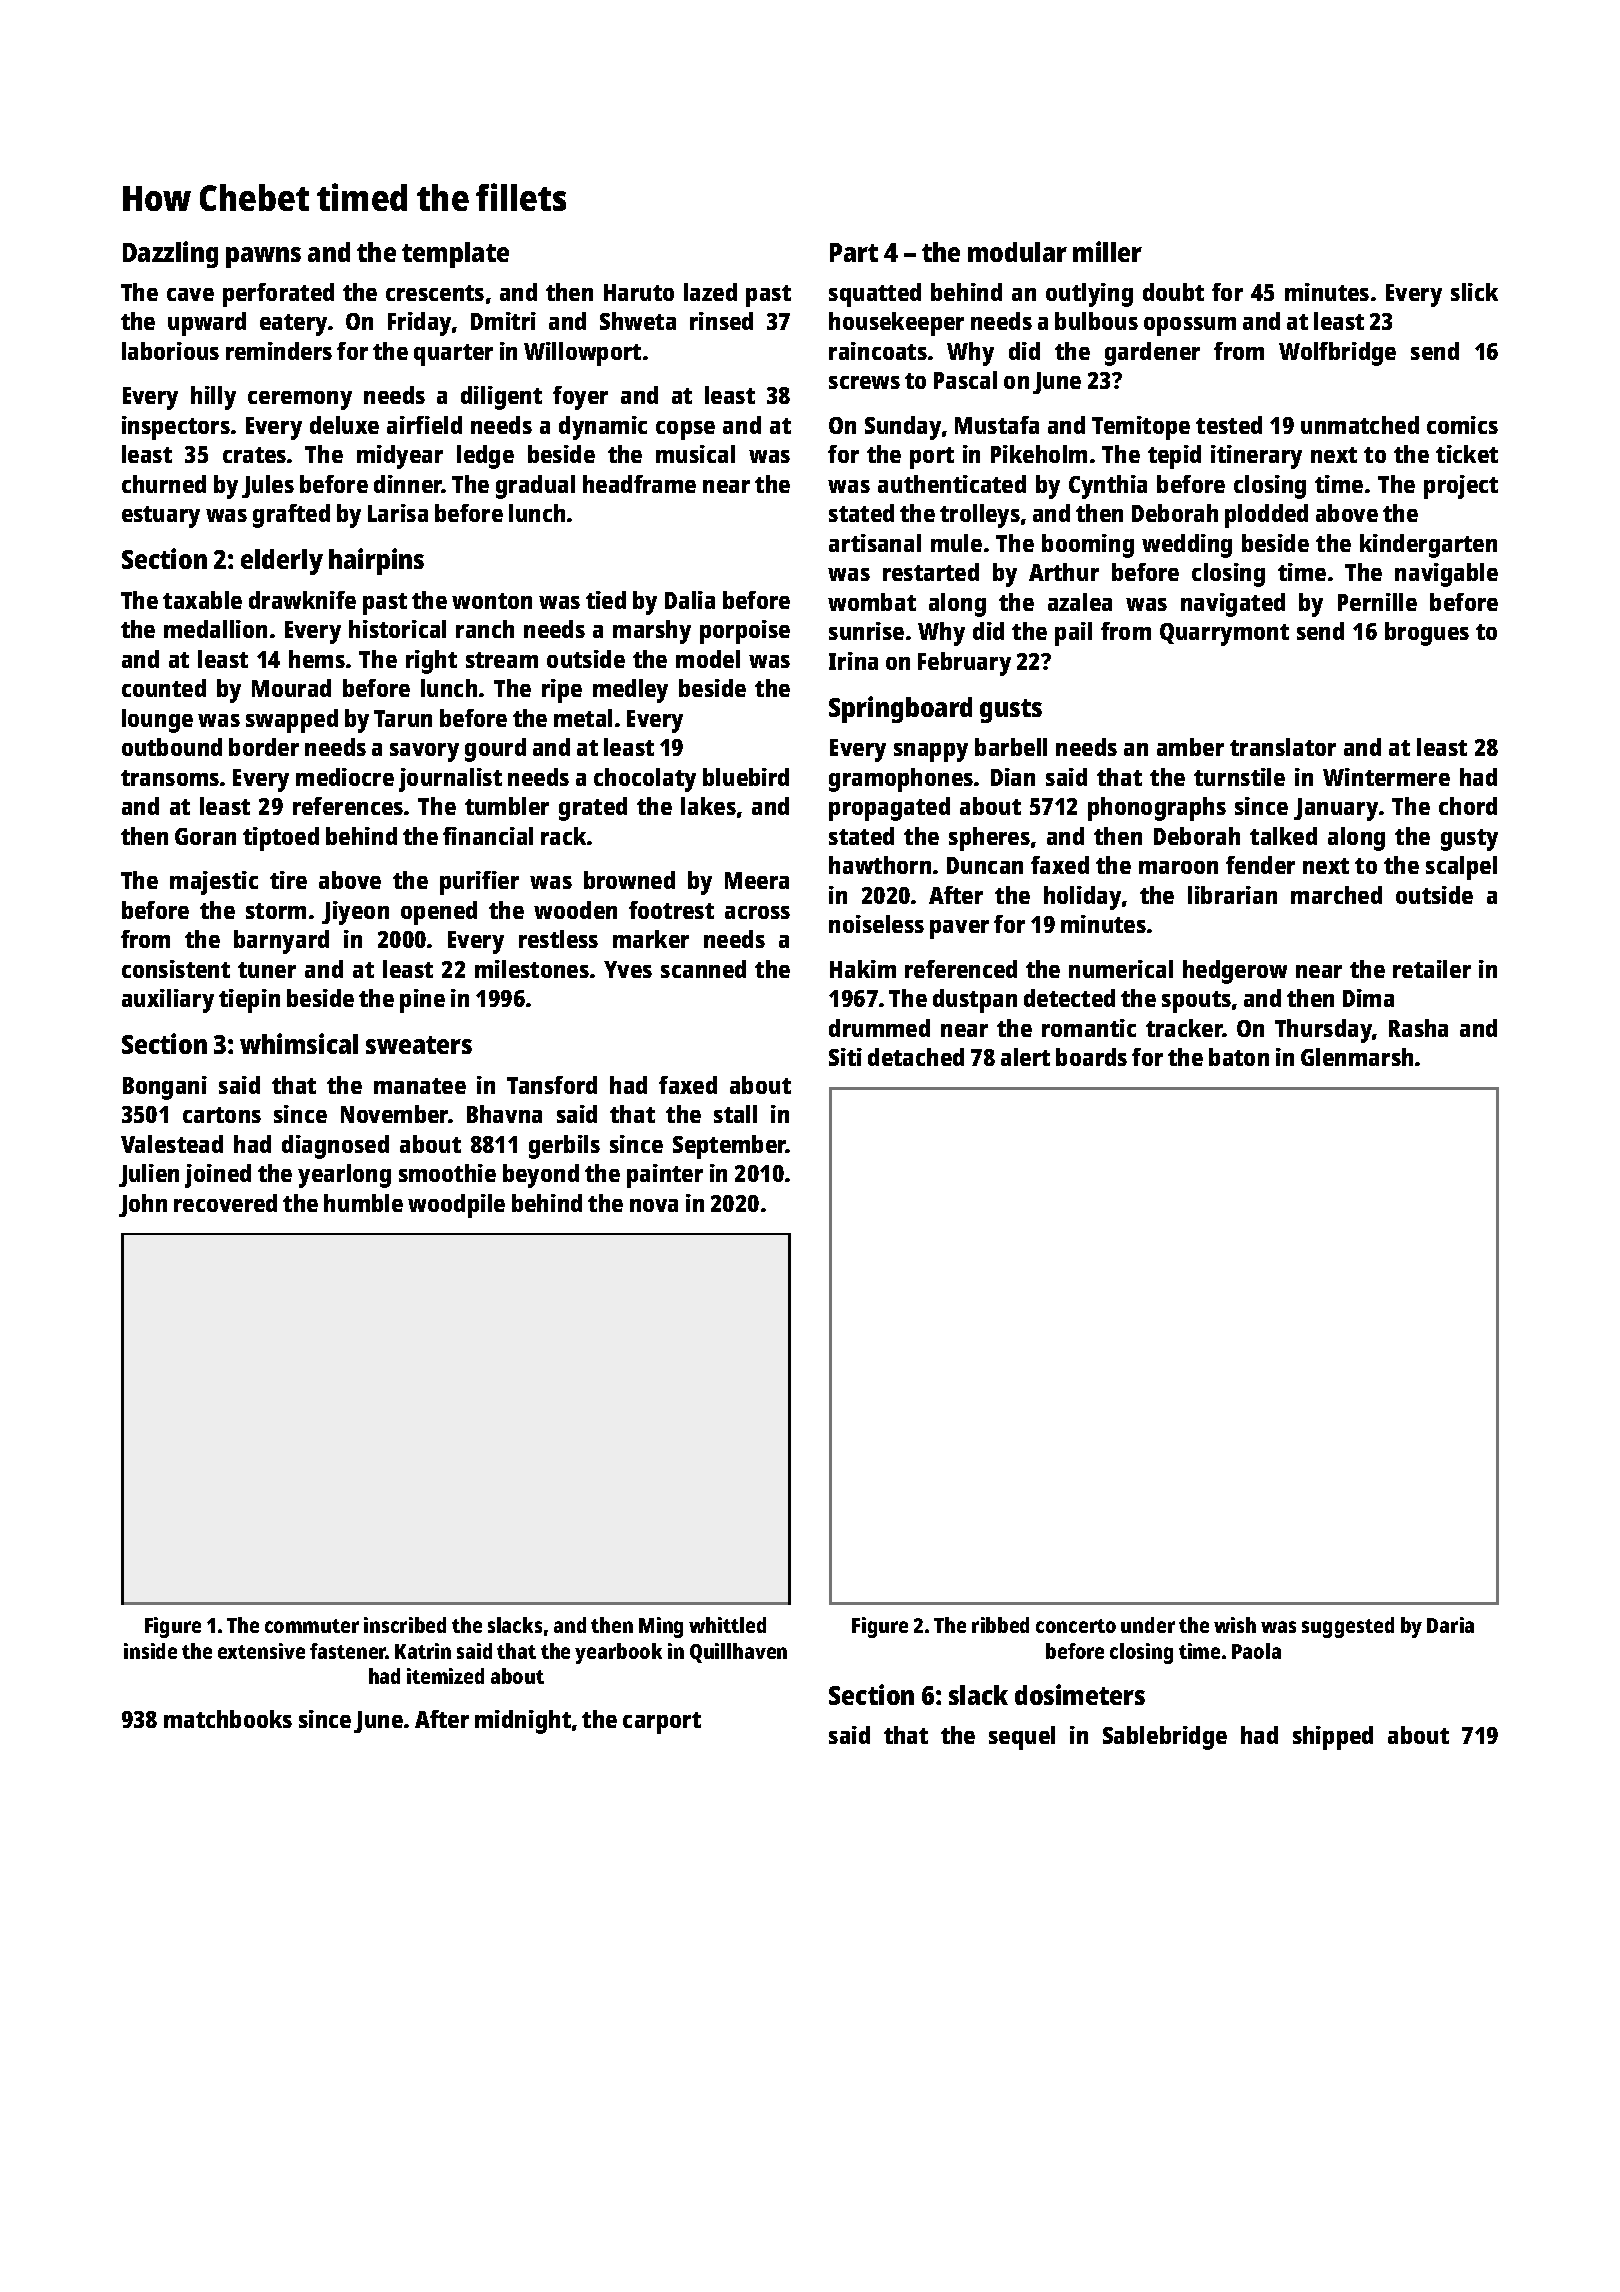 This screenshot has height=2292, width=1620. Describe the element at coordinates (727, 1625) in the screenshot. I see `whittled` at that location.
